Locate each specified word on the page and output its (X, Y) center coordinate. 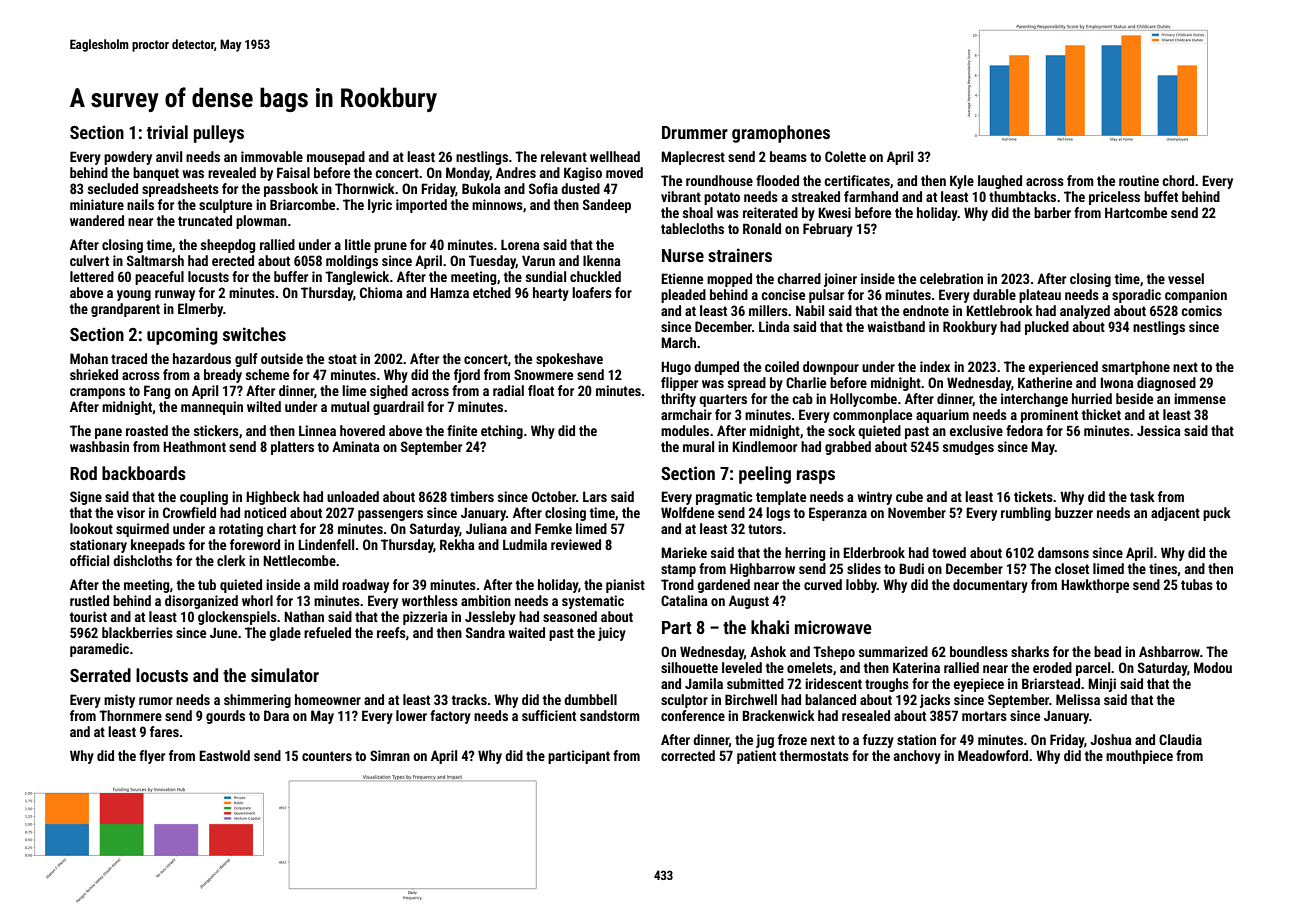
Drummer (695, 132)
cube (909, 496)
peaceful (159, 278)
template (781, 498)
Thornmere (130, 715)
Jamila (704, 683)
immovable (272, 156)
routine (1139, 180)
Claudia (1180, 739)
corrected (688, 755)
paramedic (99, 650)
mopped (729, 280)
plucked (1047, 328)
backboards (144, 473)
